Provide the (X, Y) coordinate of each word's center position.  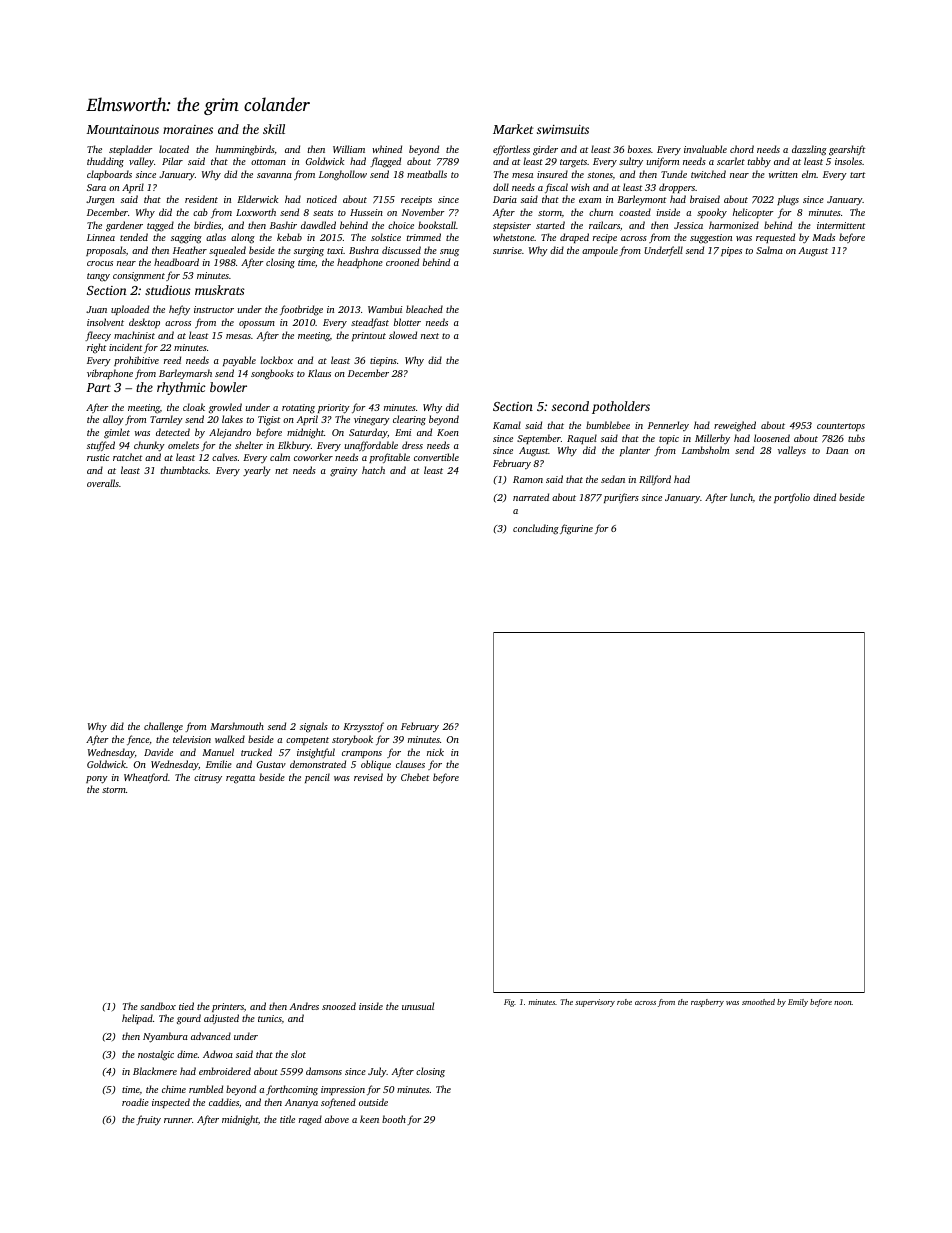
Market (513, 129)
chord (742, 149)
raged (310, 1120)
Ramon (528, 479)
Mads (823, 237)
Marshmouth (237, 726)
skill (274, 129)
